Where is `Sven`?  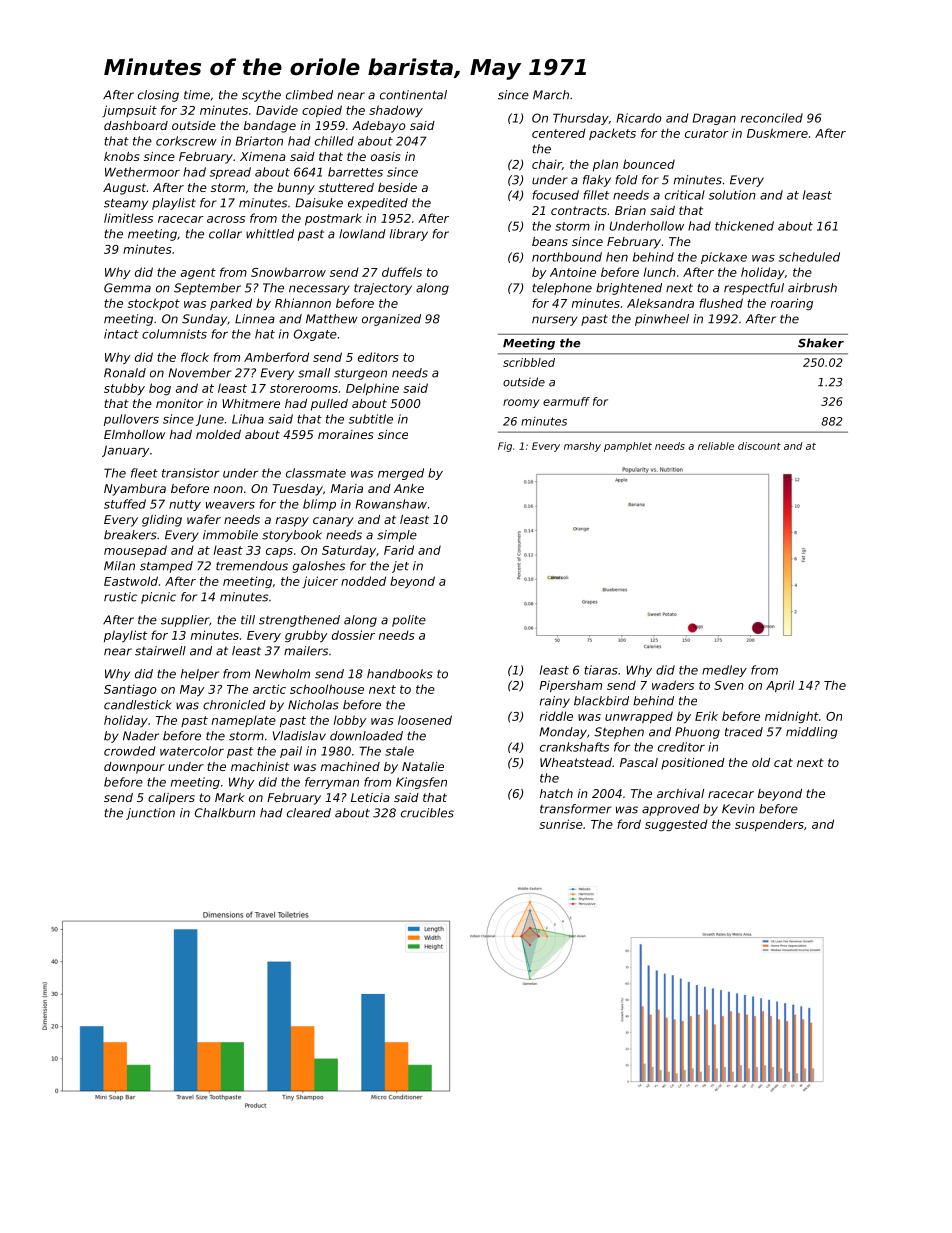 Sven is located at coordinates (729, 685).
